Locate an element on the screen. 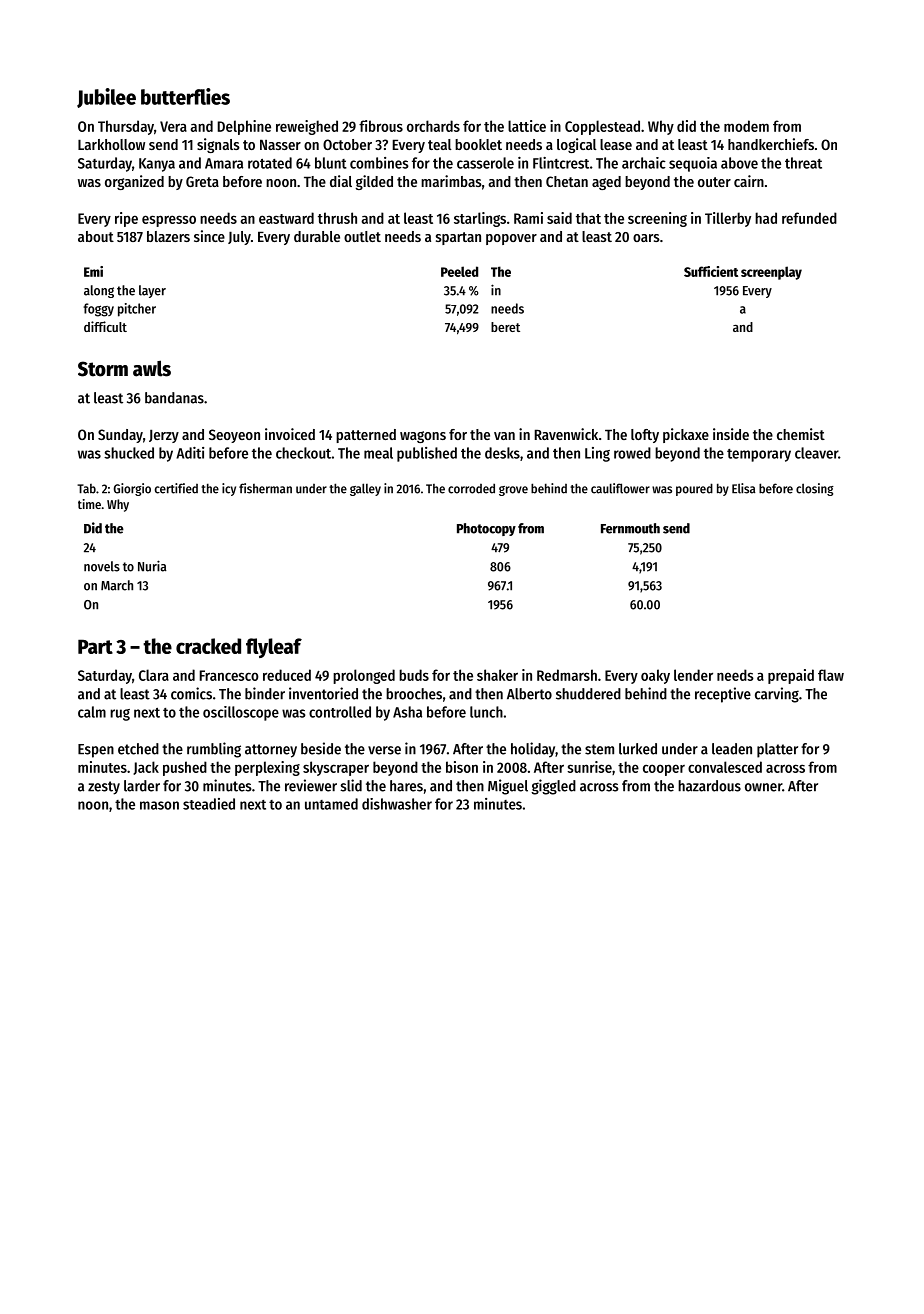  butterflies is located at coordinates (185, 96).
